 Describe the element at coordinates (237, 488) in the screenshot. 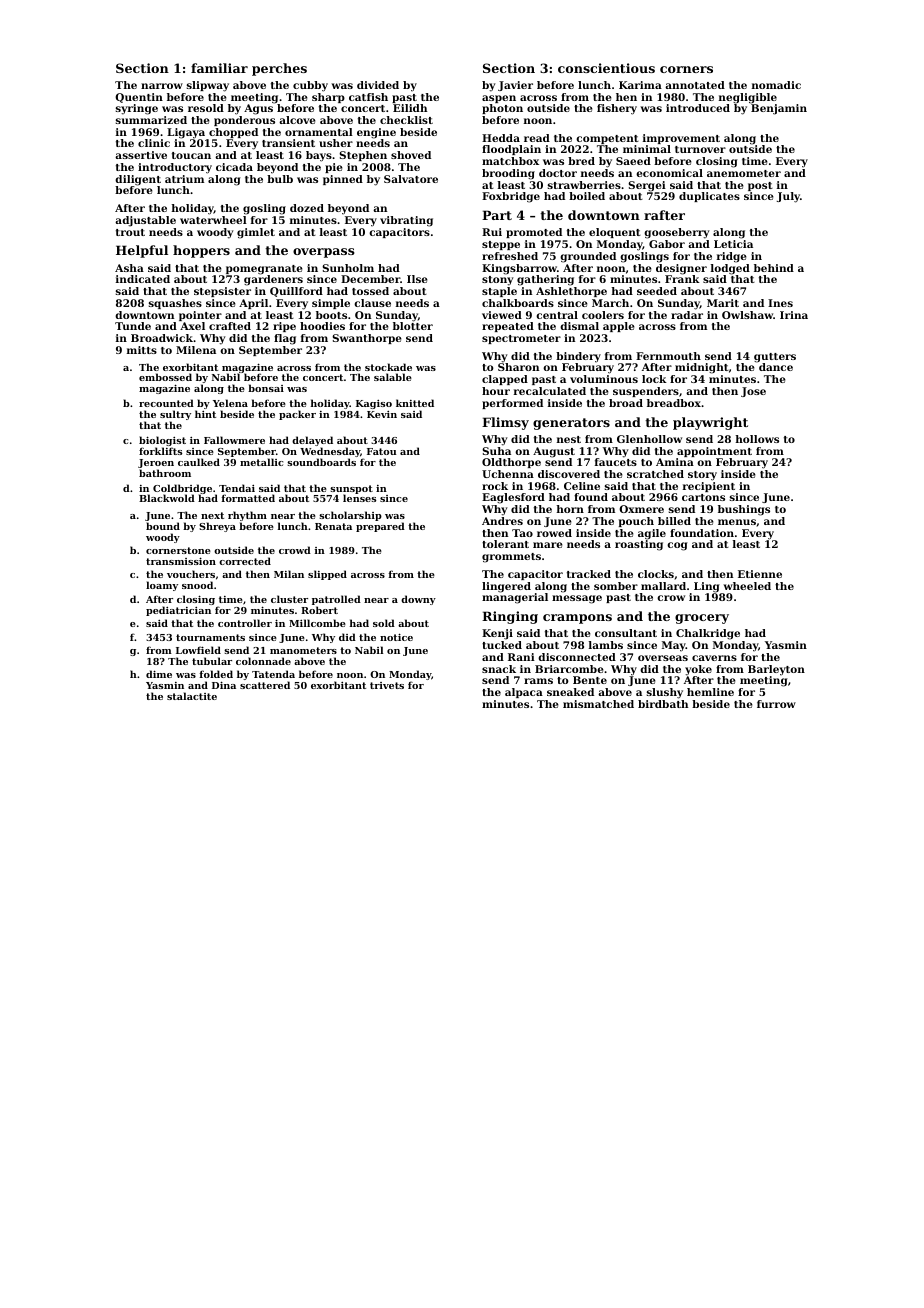

I see `Tendai` at that location.
